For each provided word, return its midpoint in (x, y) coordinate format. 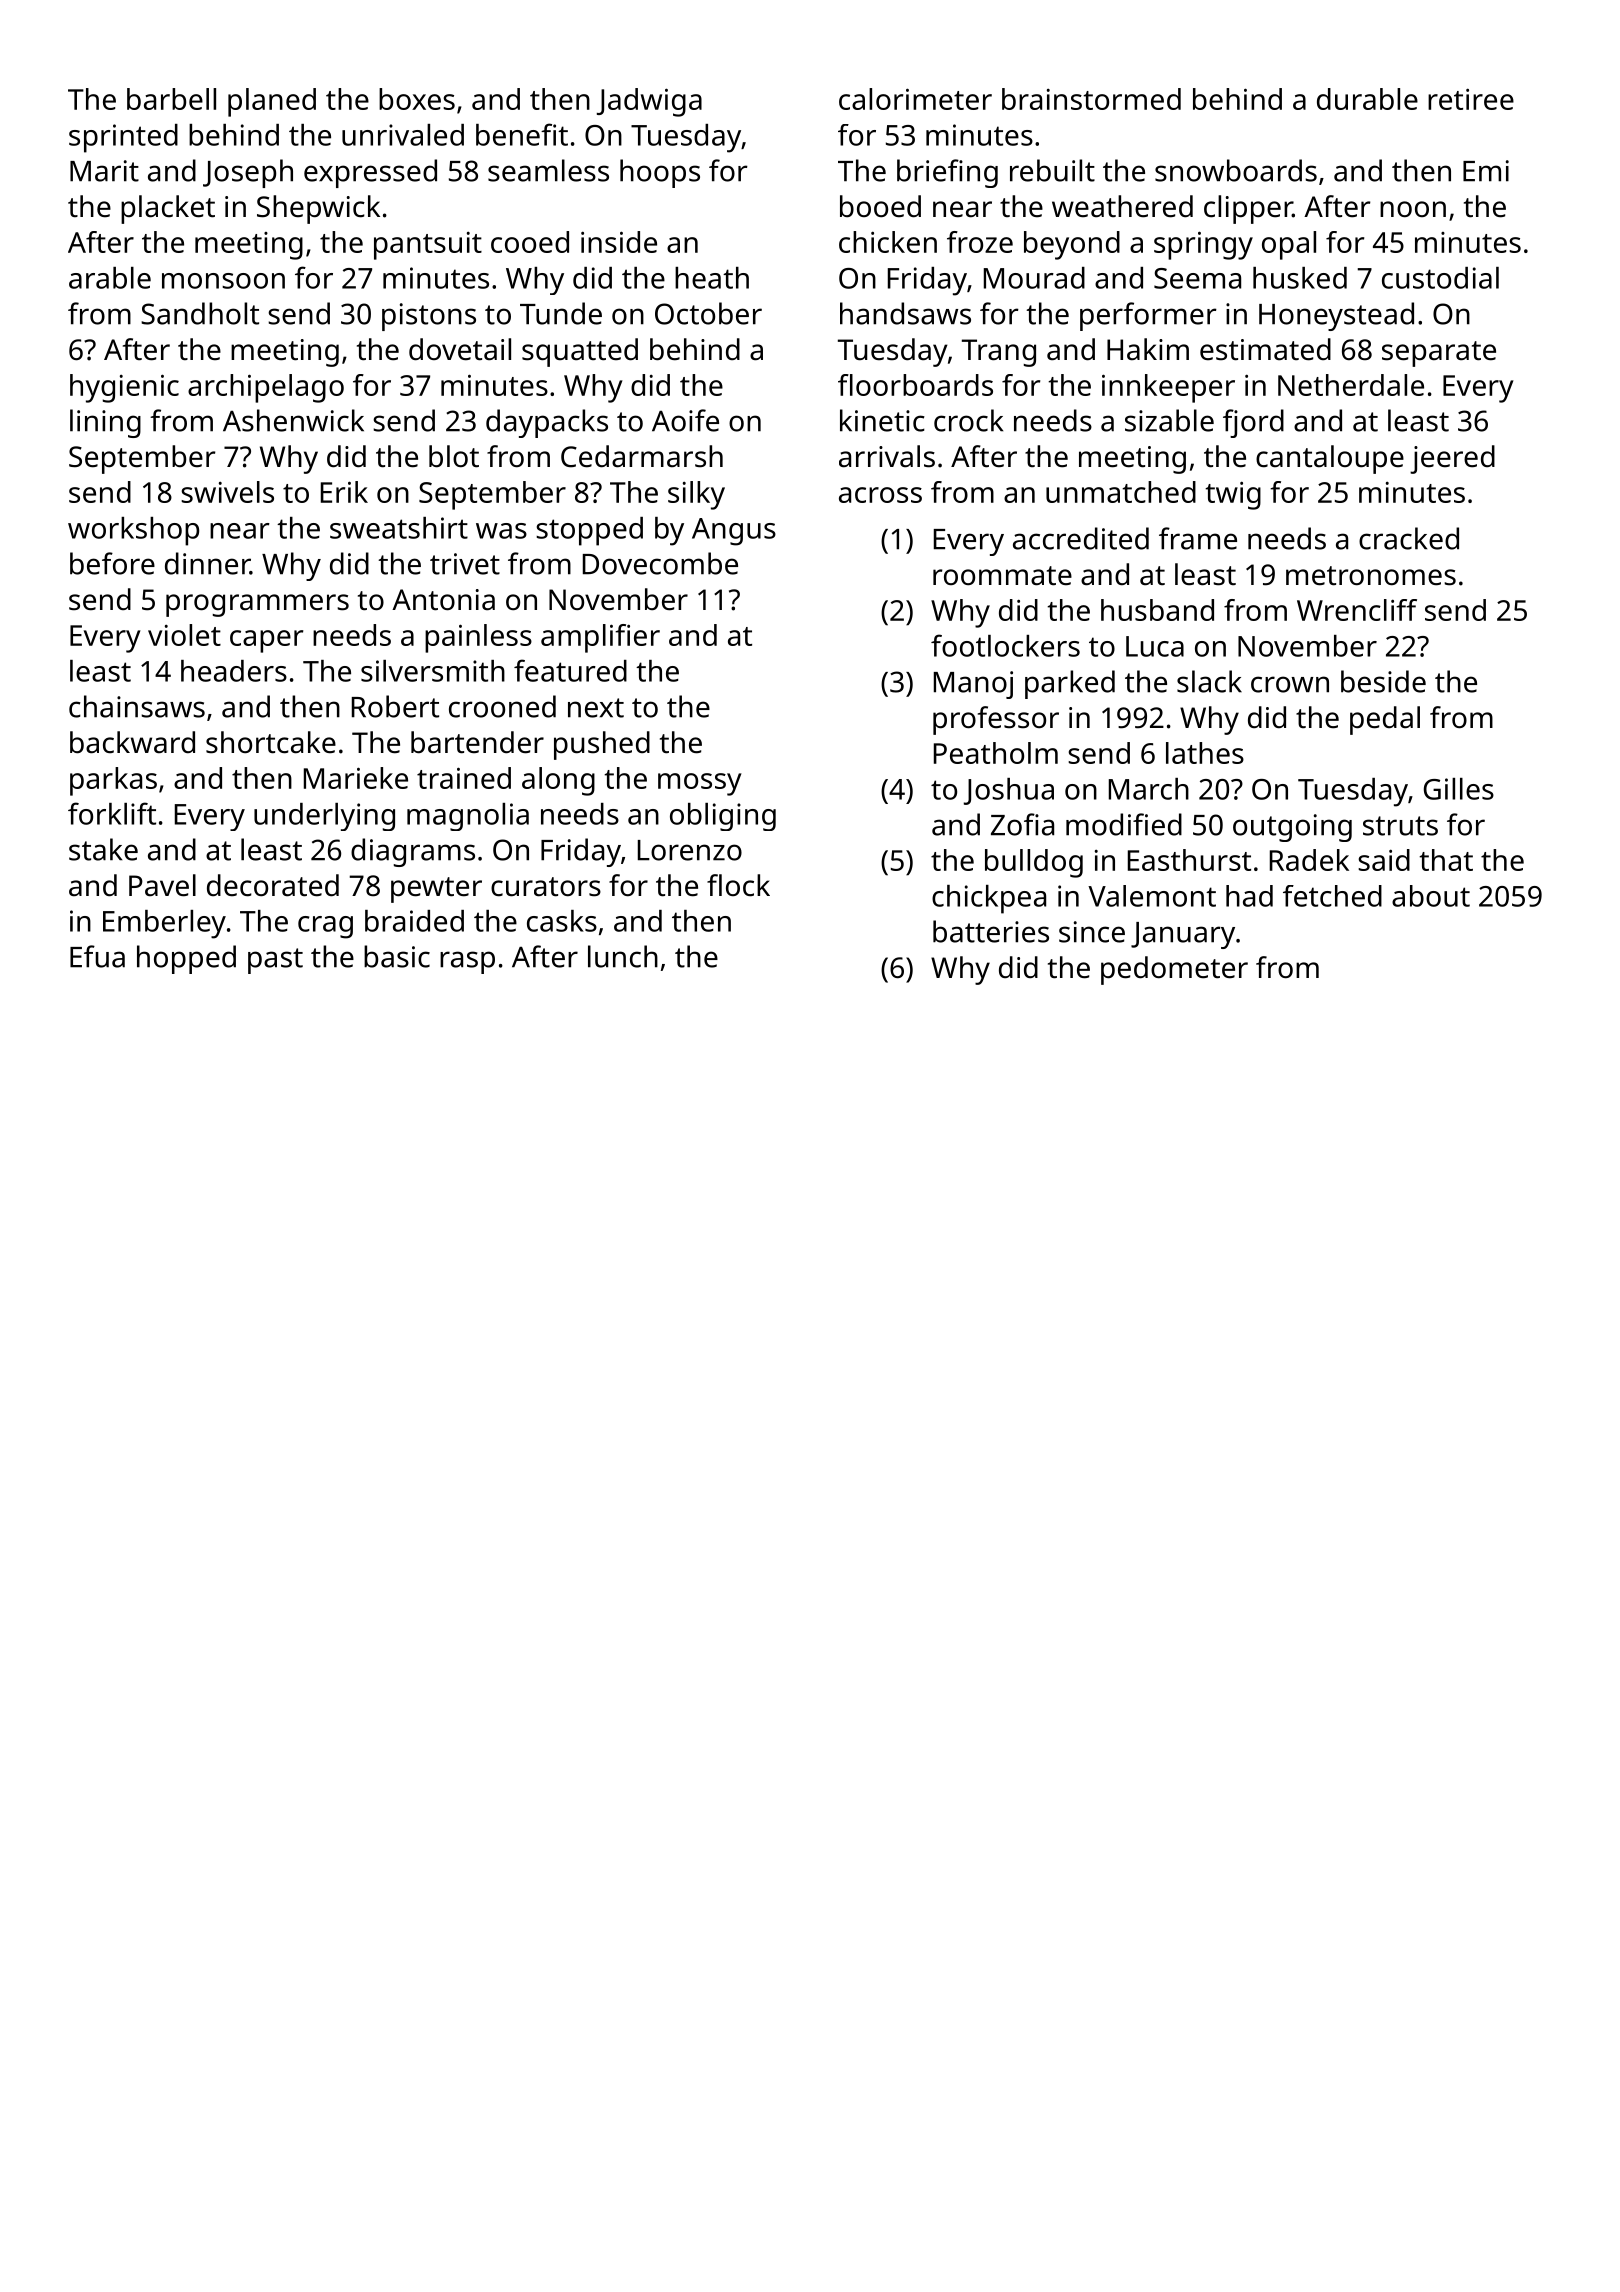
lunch (623, 956)
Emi (1486, 171)
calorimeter (915, 99)
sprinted (123, 138)
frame (1198, 538)
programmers (257, 605)
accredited (1081, 538)
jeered (1452, 459)
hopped (186, 959)
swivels (227, 492)
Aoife (685, 420)
